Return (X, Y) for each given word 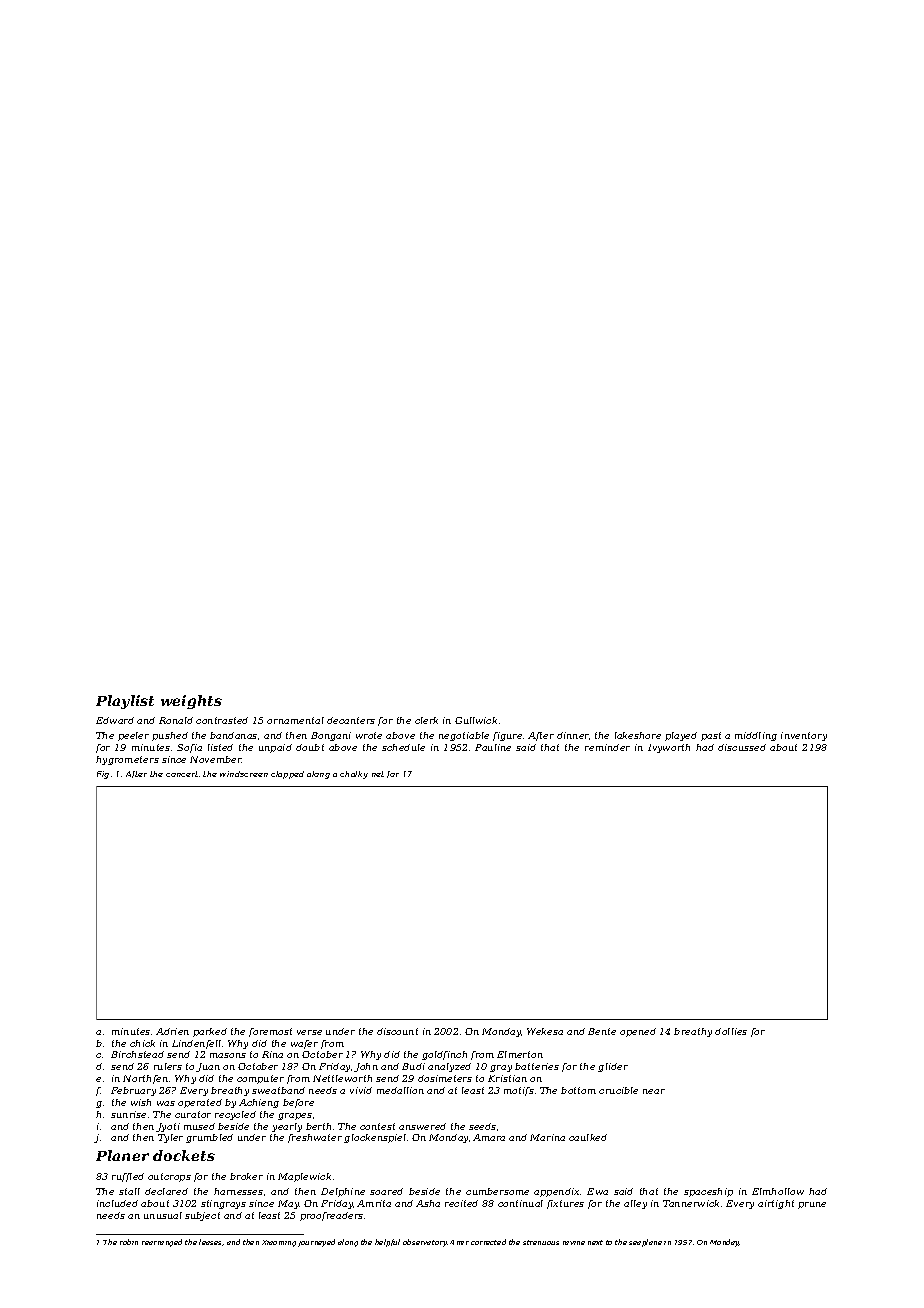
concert (182, 774)
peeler (133, 736)
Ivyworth (669, 748)
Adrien (172, 1031)
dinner (573, 735)
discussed (742, 747)
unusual (163, 1215)
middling (756, 736)
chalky (354, 775)
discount (397, 1031)
